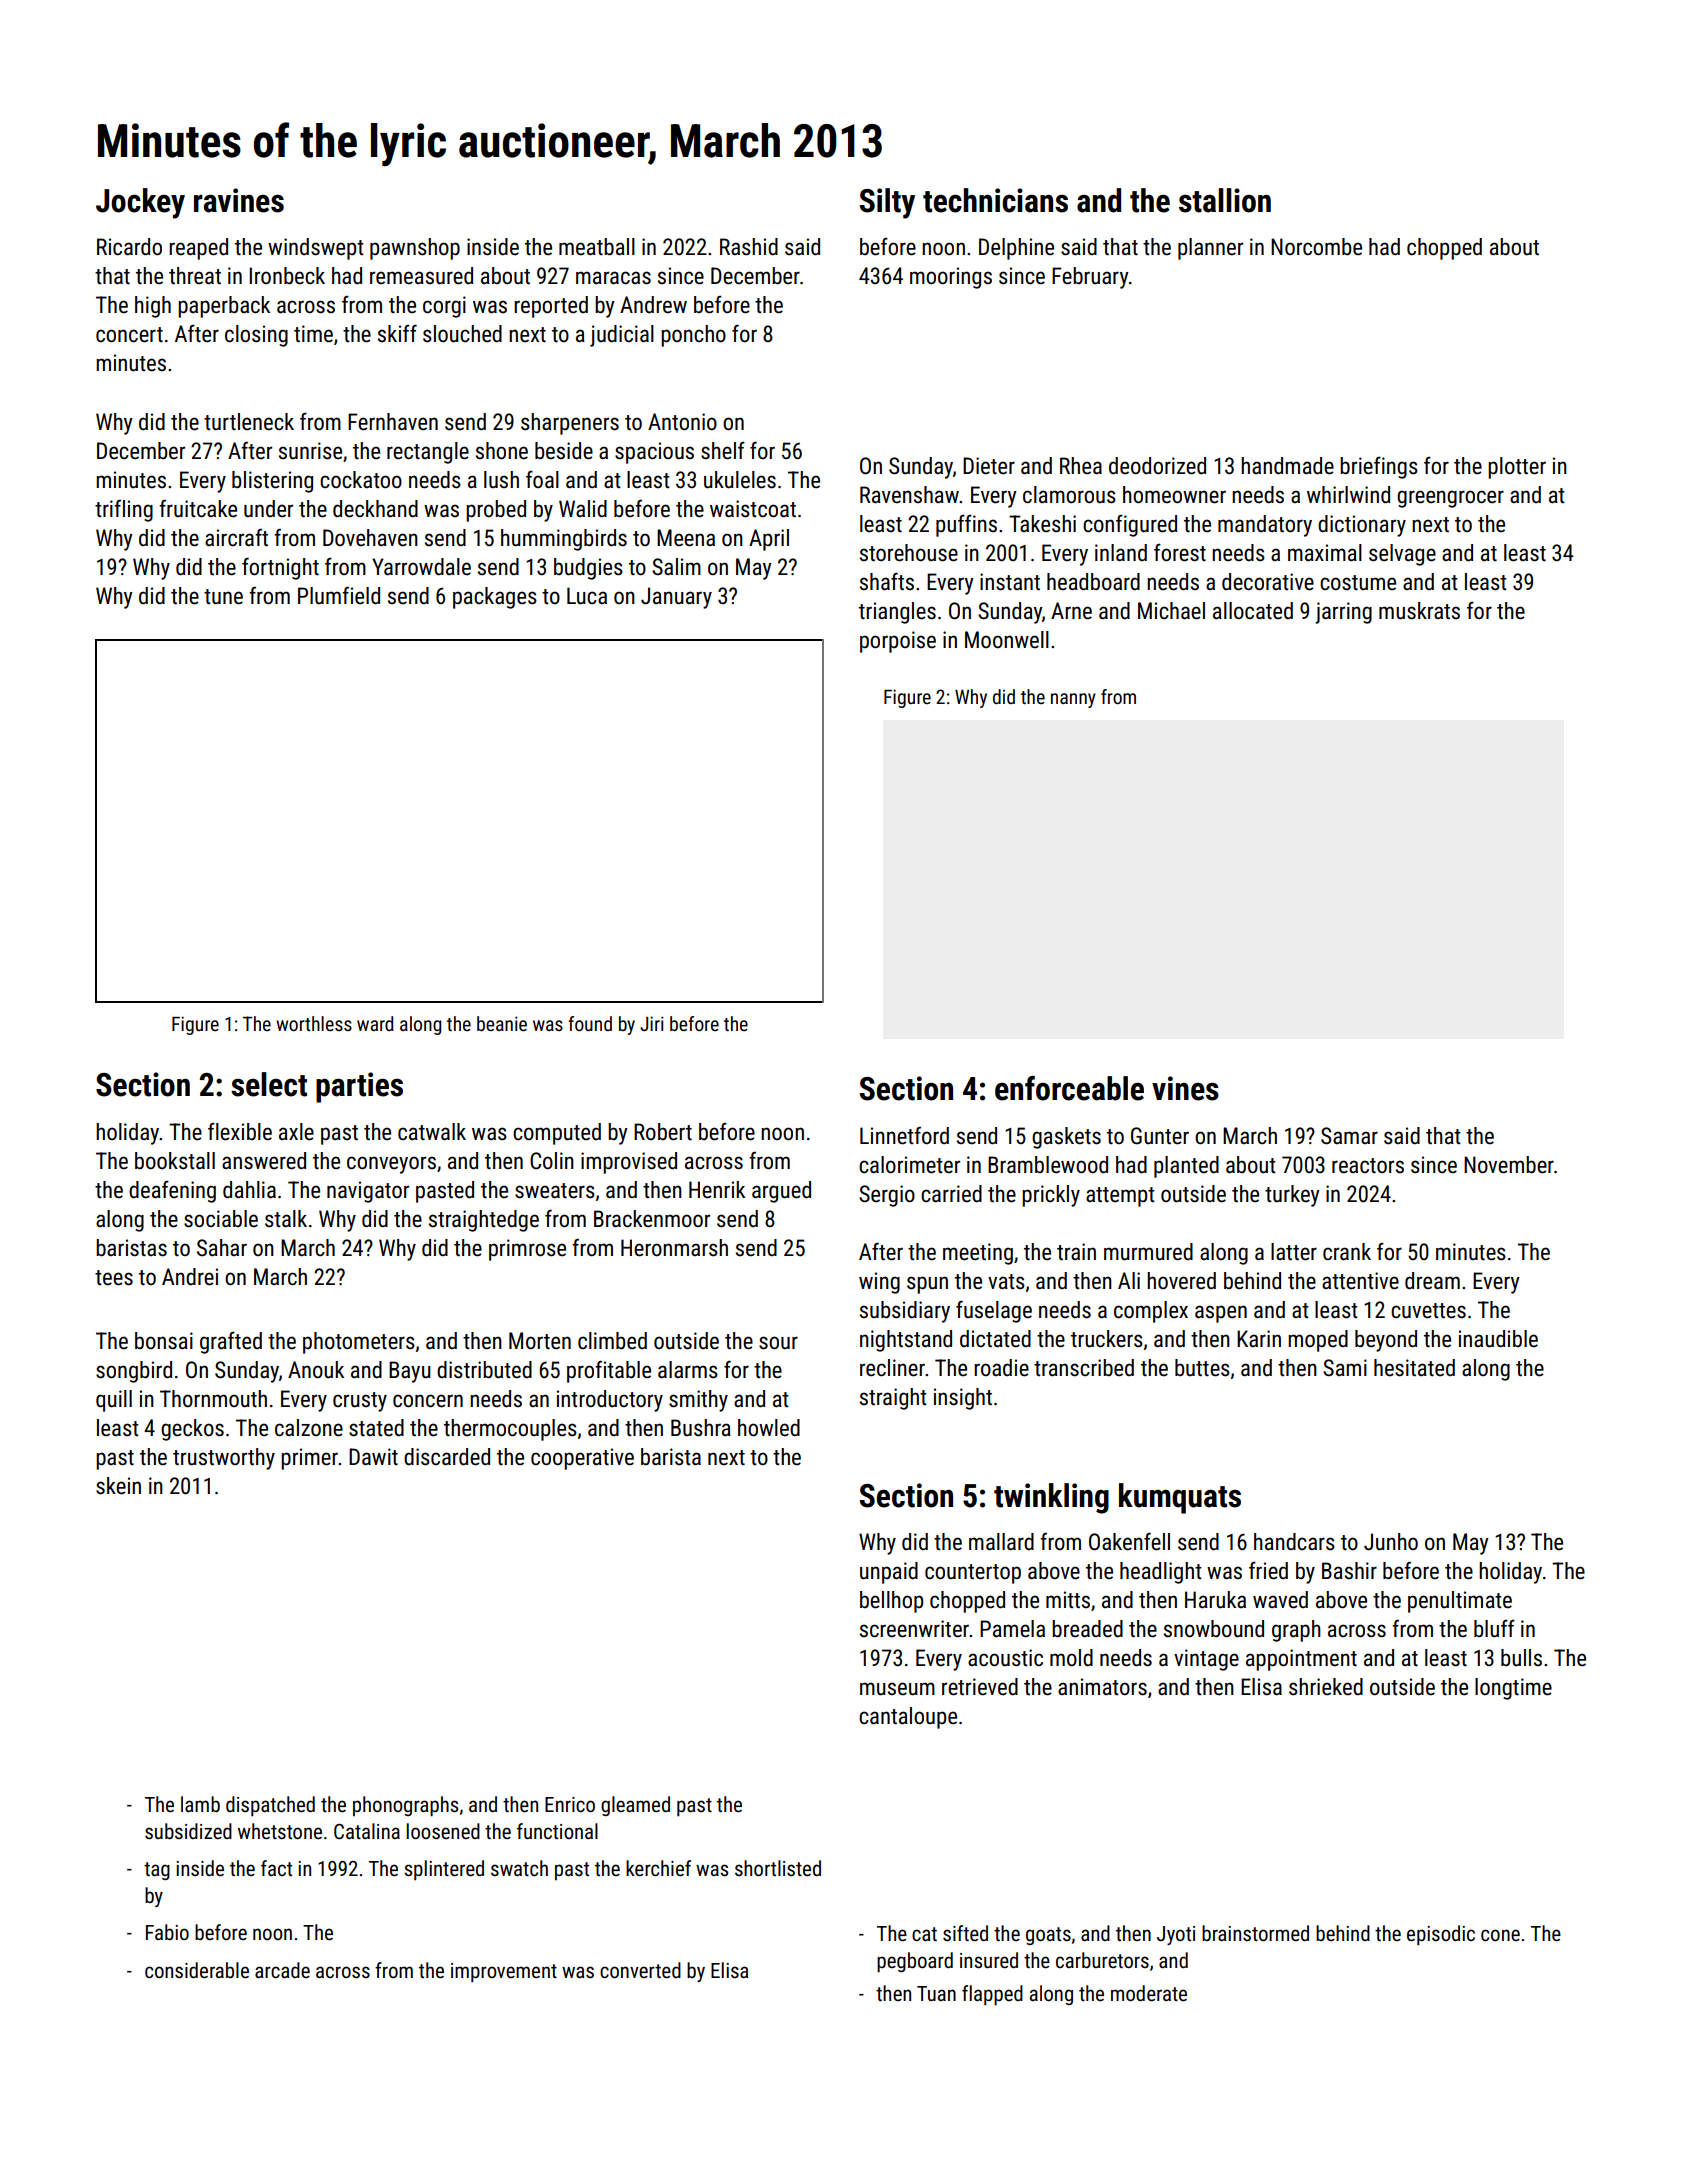 Image resolution: width=1683 pixels, height=2178 pixels. Describe the element at coordinates (887, 203) in the document. I see `Silty` at that location.
